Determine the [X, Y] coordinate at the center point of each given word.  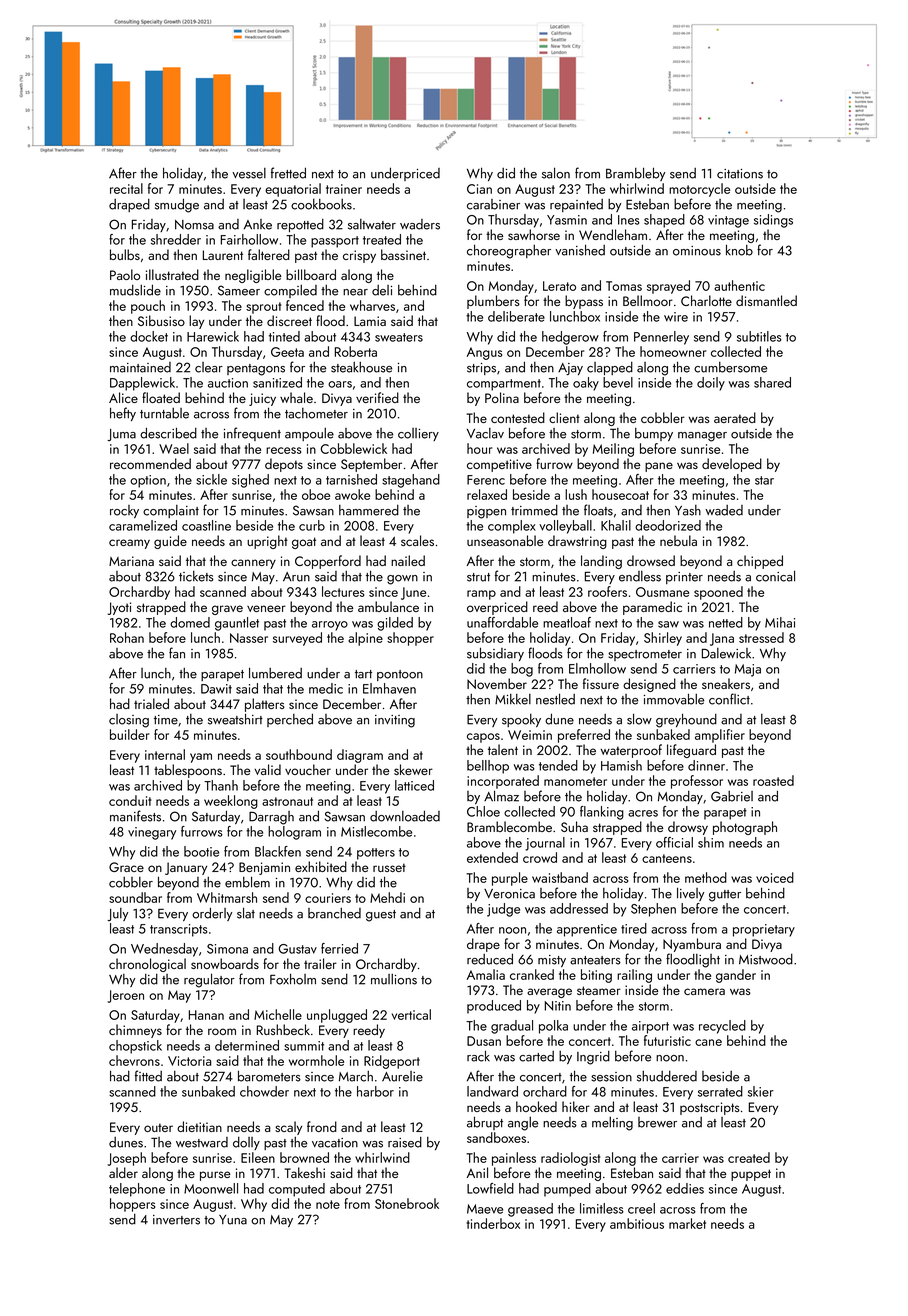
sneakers [726, 683]
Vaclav [485, 433]
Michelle [278, 1014]
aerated [735, 417]
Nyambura [692, 945]
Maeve [485, 1209]
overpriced [497, 608]
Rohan [127, 637]
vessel [249, 173]
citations [740, 174]
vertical [411, 1014]
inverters [176, 1220]
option [148, 481]
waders [420, 224]
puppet [751, 1175]
